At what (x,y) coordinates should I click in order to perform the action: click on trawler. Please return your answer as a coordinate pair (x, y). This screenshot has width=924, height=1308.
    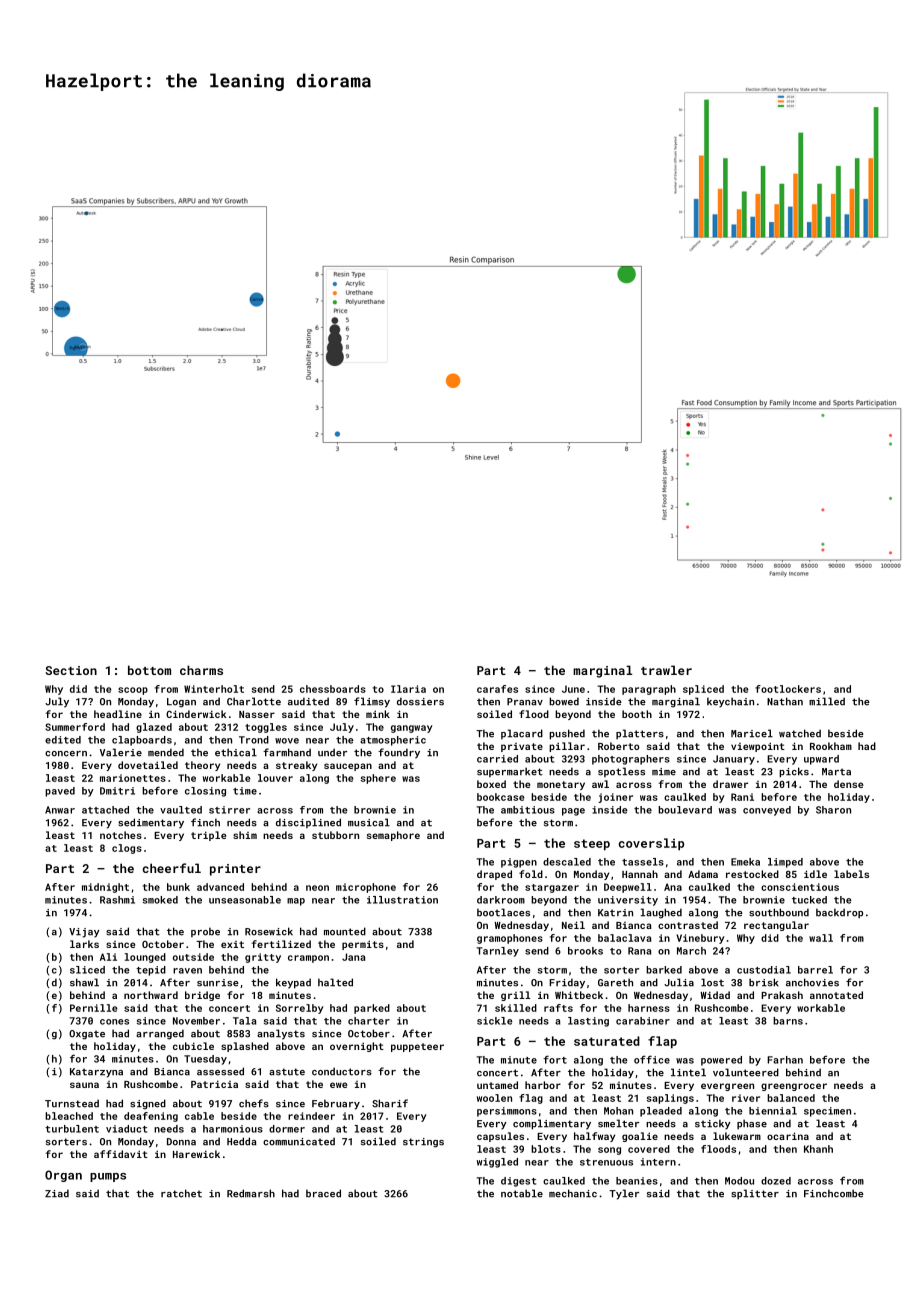
    Looking at the image, I should click on (666, 670).
